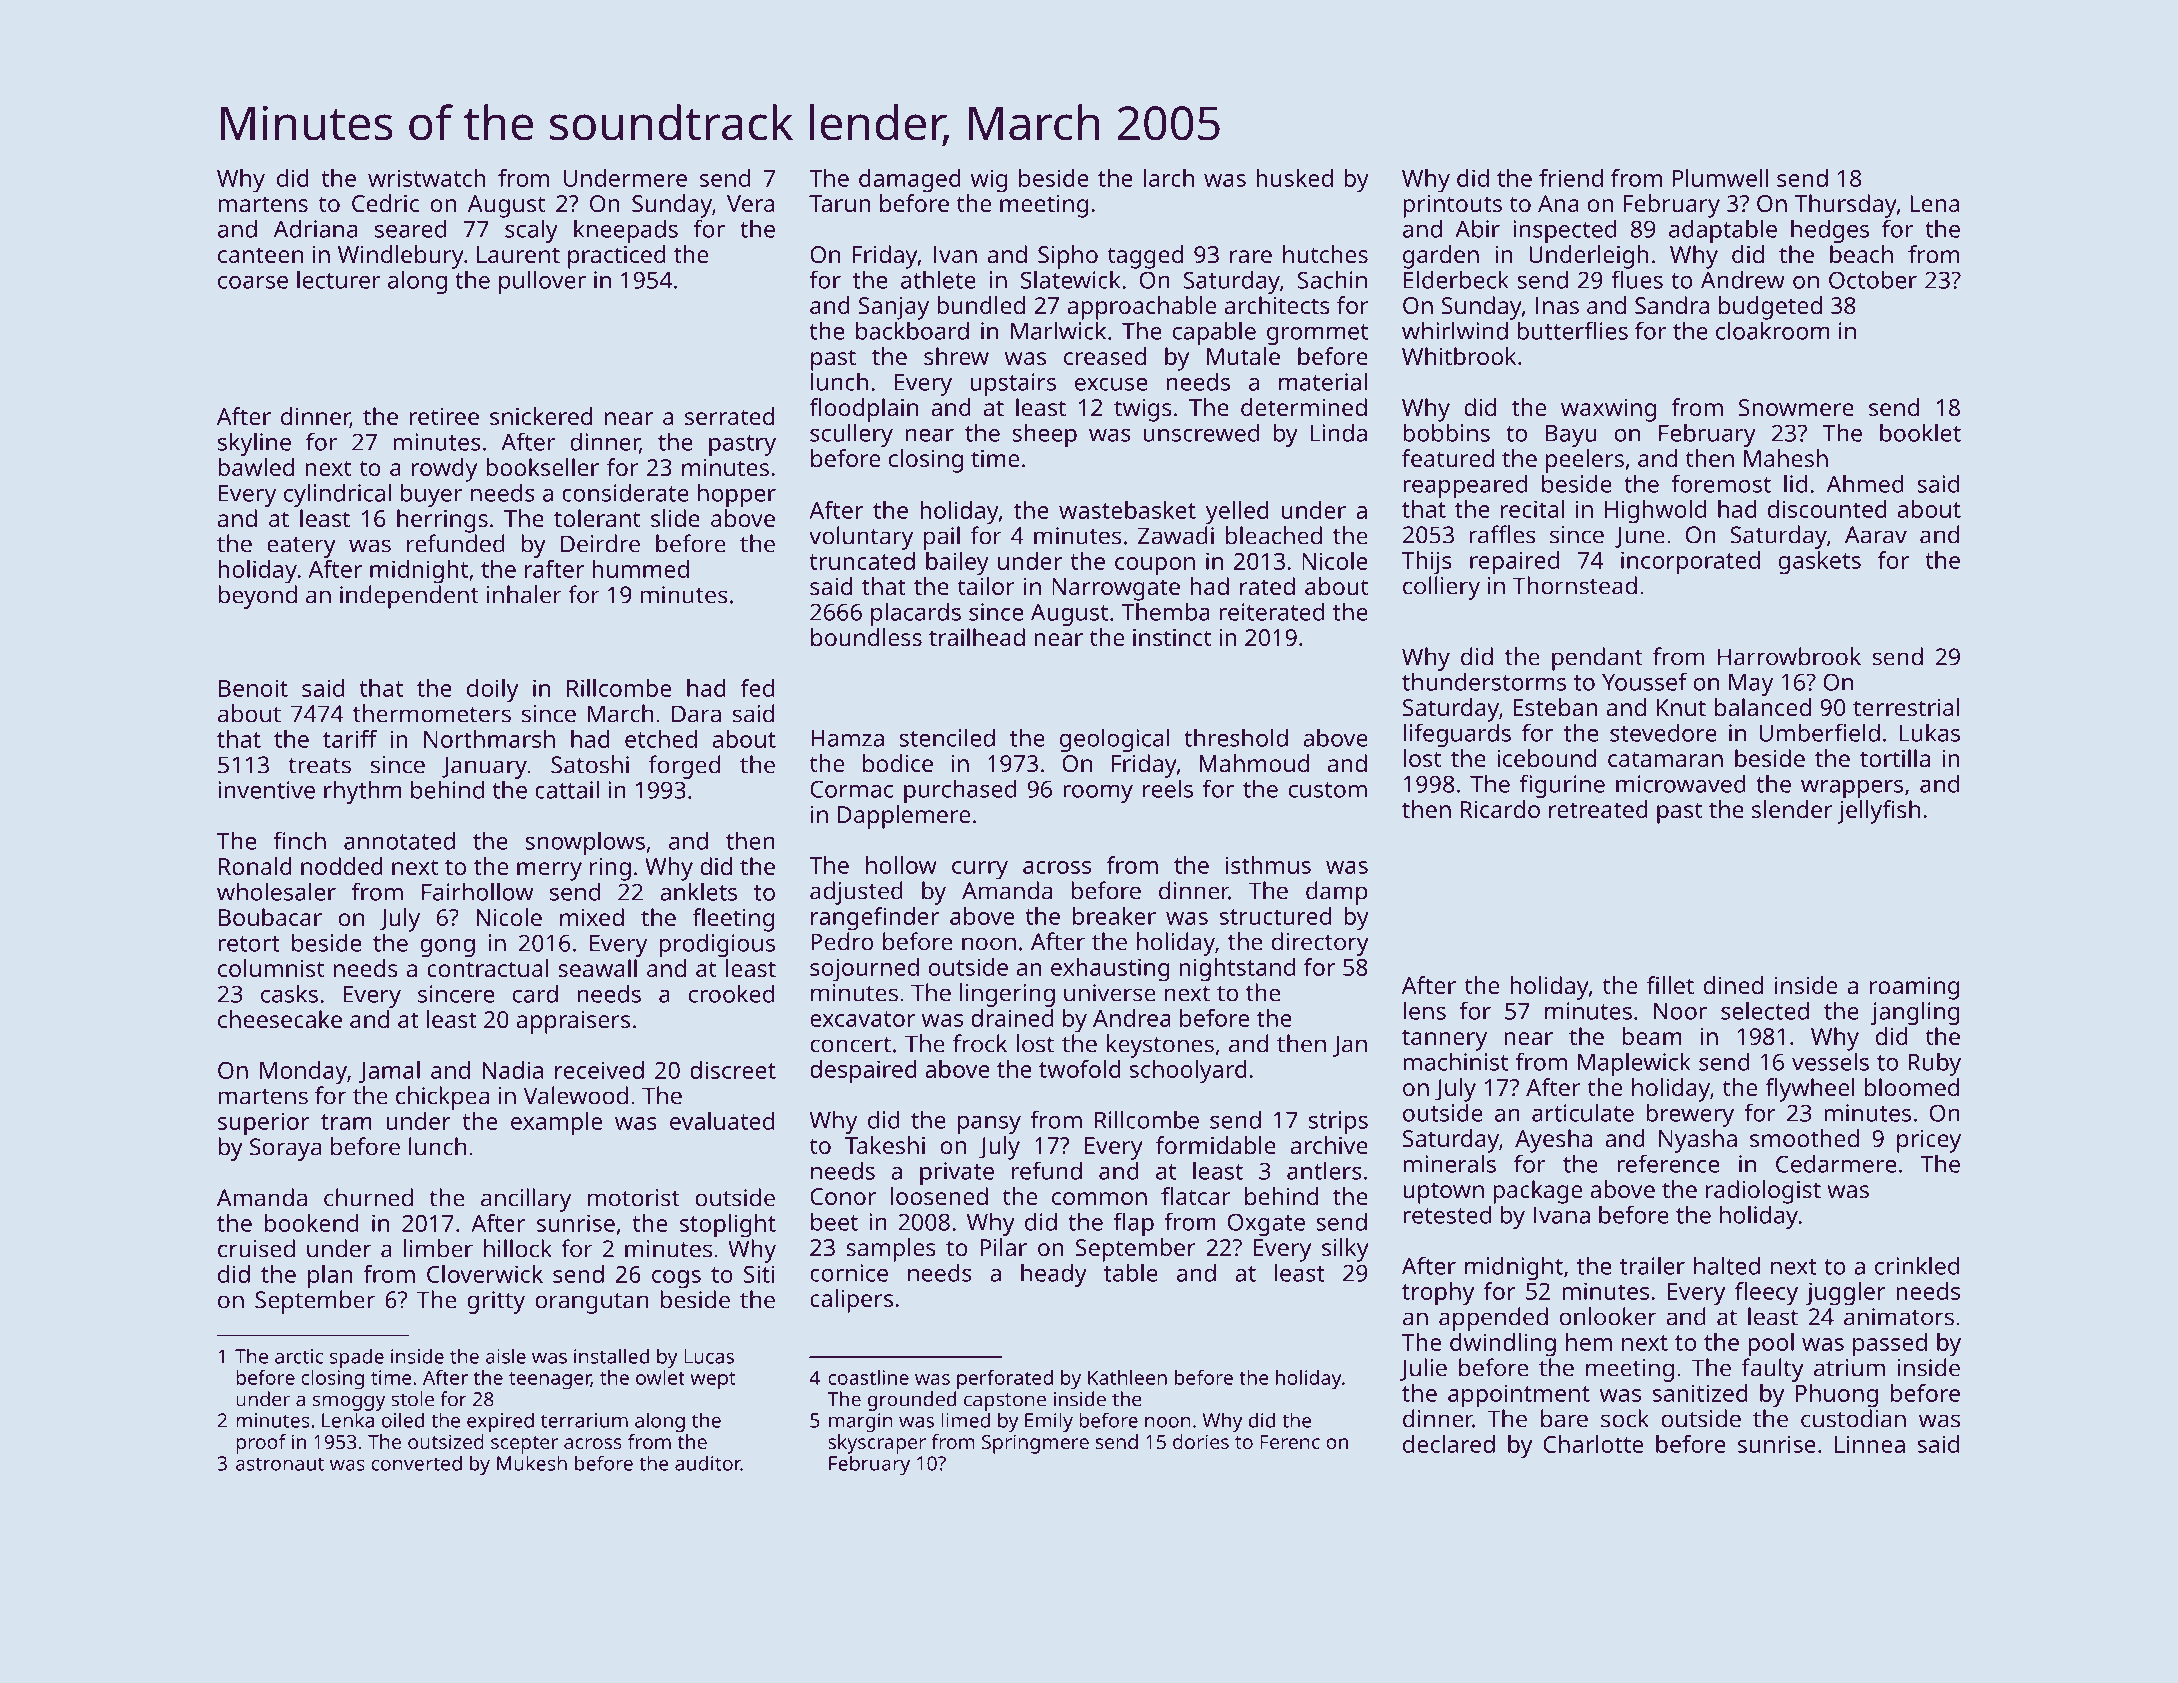 This document has height=1683, width=2178. What do you see at coordinates (447, 948) in the document?
I see `gong` at bounding box center [447, 948].
